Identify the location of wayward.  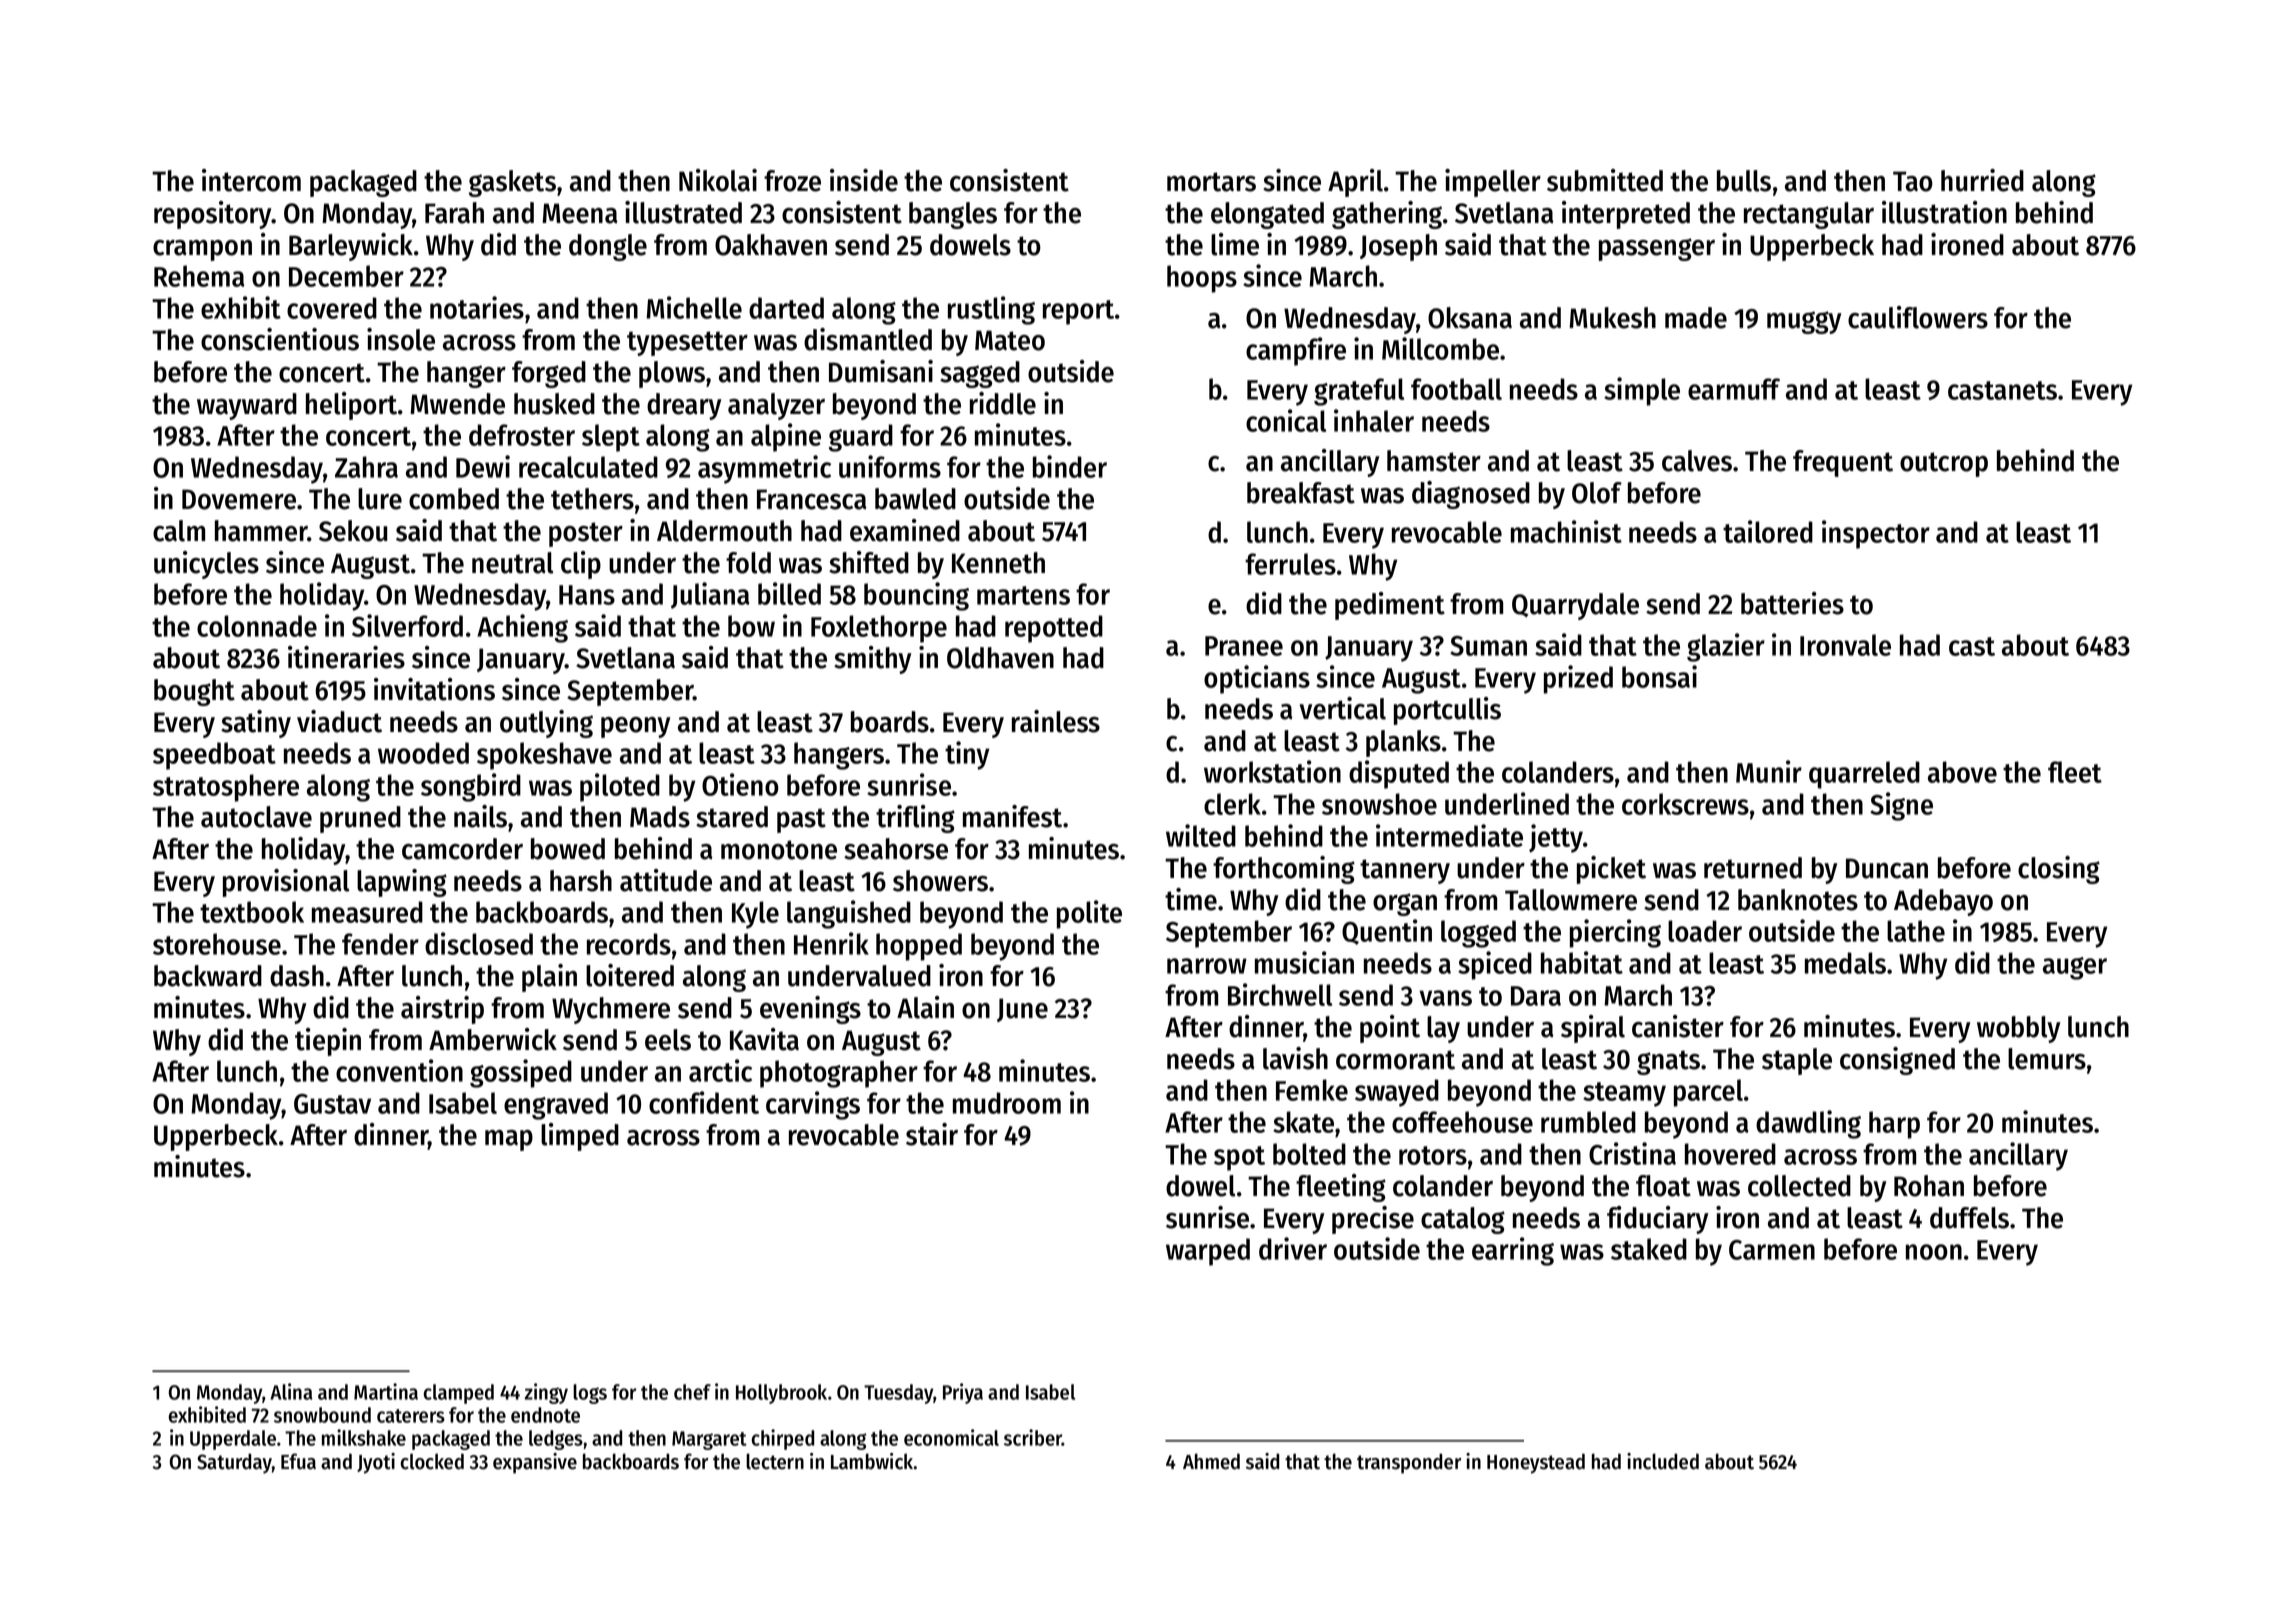
(247, 406).
